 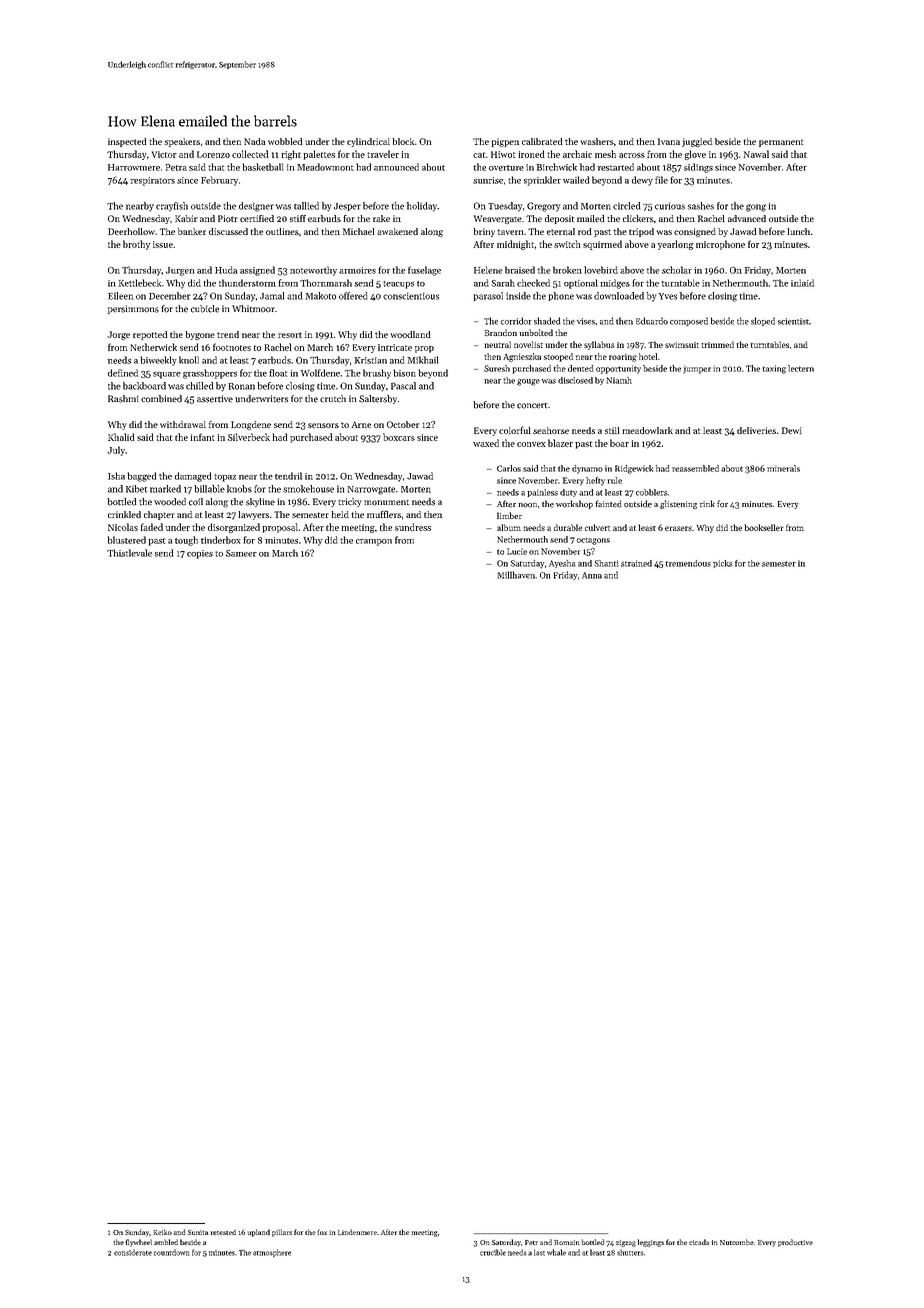 I want to click on retested, so click(x=223, y=1232).
